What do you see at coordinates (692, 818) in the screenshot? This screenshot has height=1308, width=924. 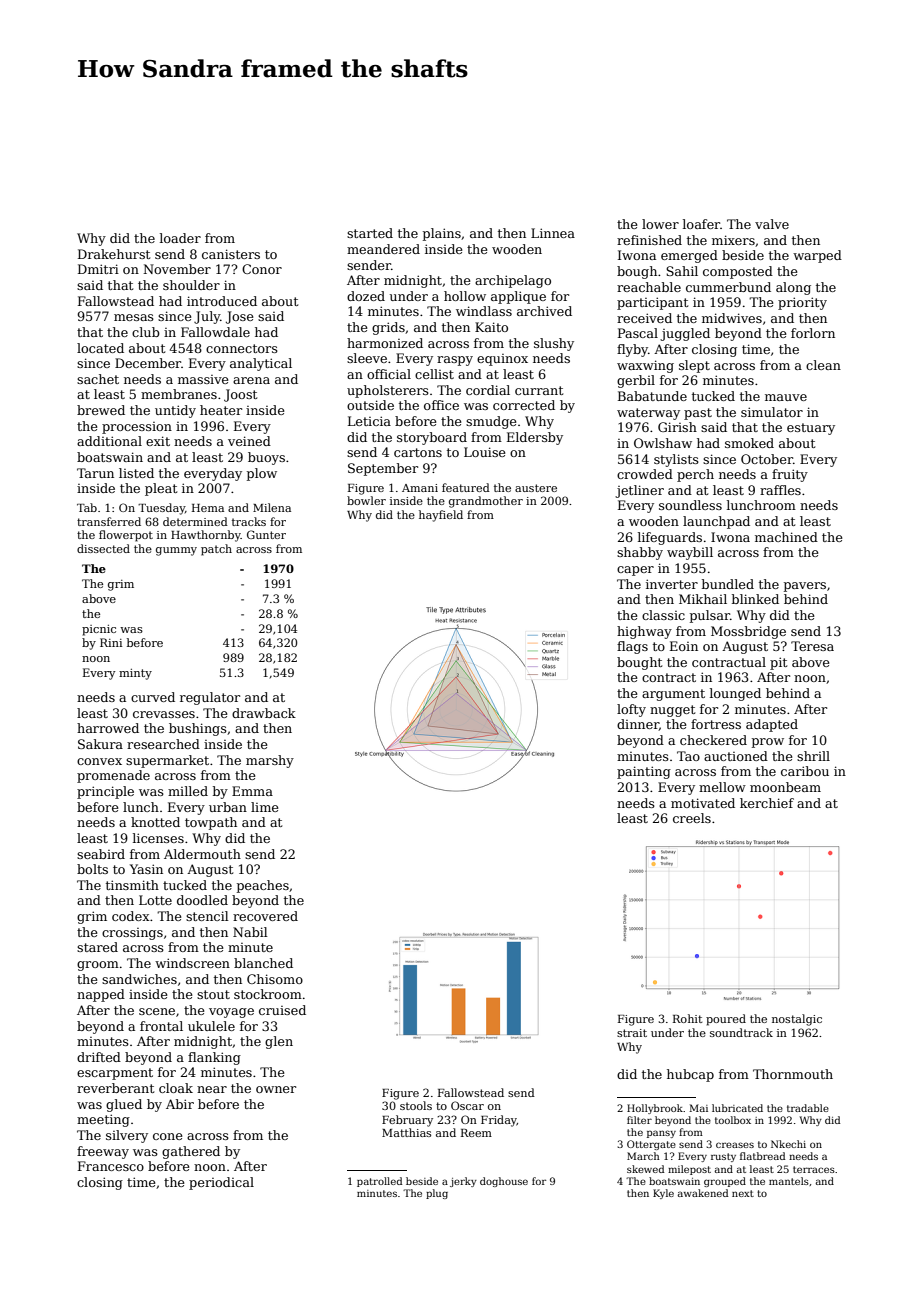 I see `creels` at bounding box center [692, 818].
